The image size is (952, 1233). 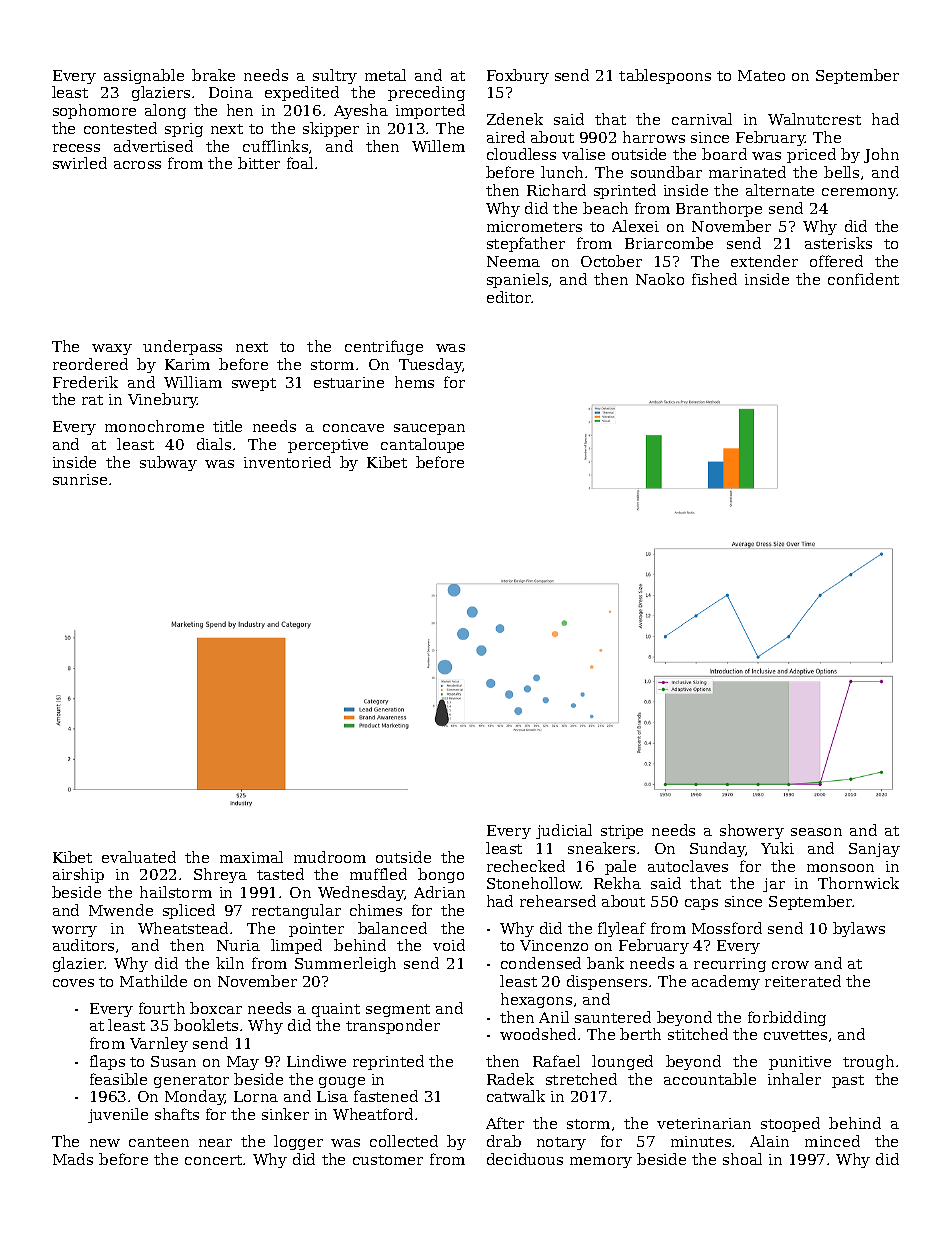 What do you see at coordinates (112, 349) in the screenshot?
I see `waxy` at bounding box center [112, 349].
